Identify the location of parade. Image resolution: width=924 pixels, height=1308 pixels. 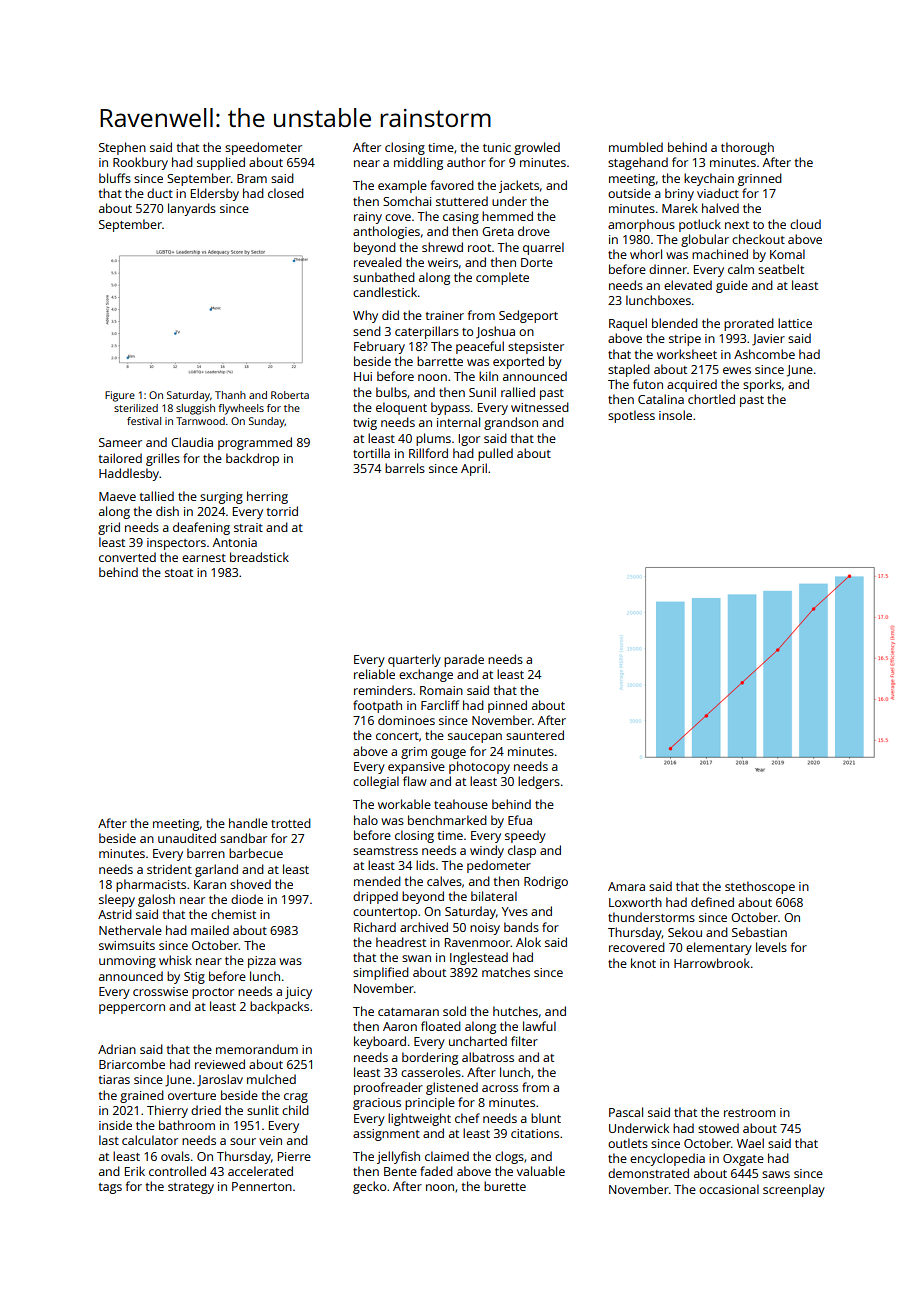
(464, 660).
